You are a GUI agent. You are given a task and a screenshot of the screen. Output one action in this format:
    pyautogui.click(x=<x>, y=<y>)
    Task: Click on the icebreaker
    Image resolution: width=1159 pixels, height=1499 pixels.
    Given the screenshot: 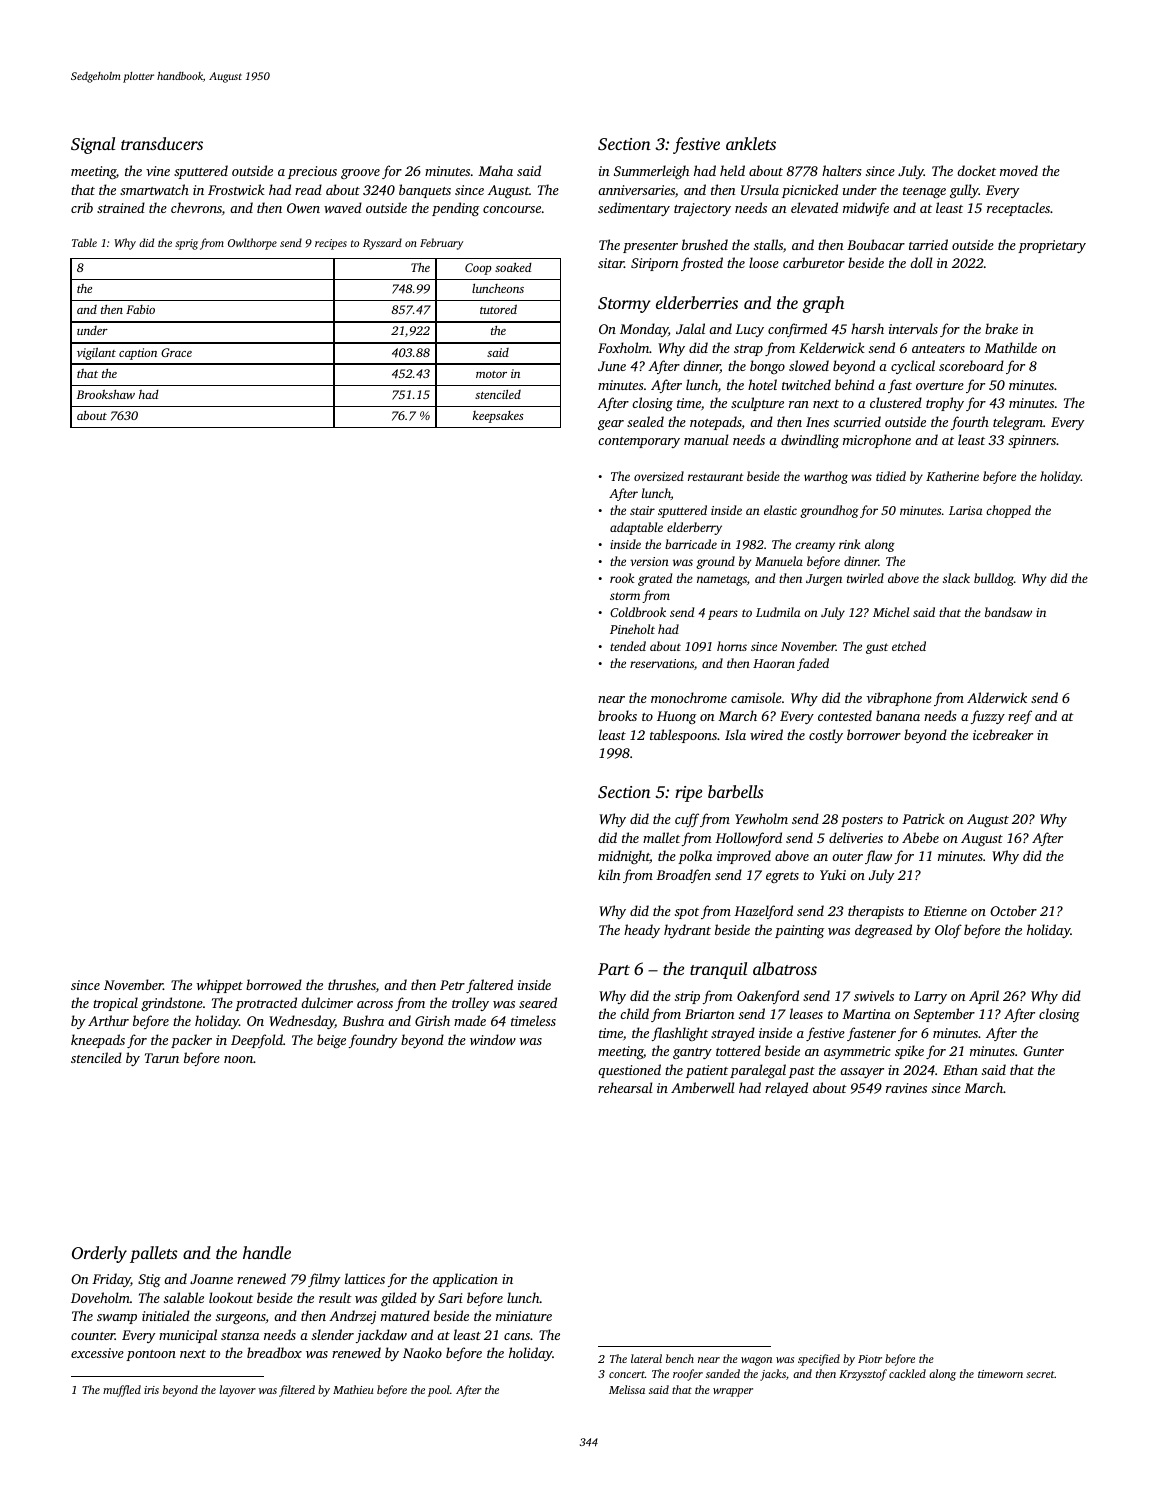 What is the action you would take?
    pyautogui.click(x=1003, y=734)
